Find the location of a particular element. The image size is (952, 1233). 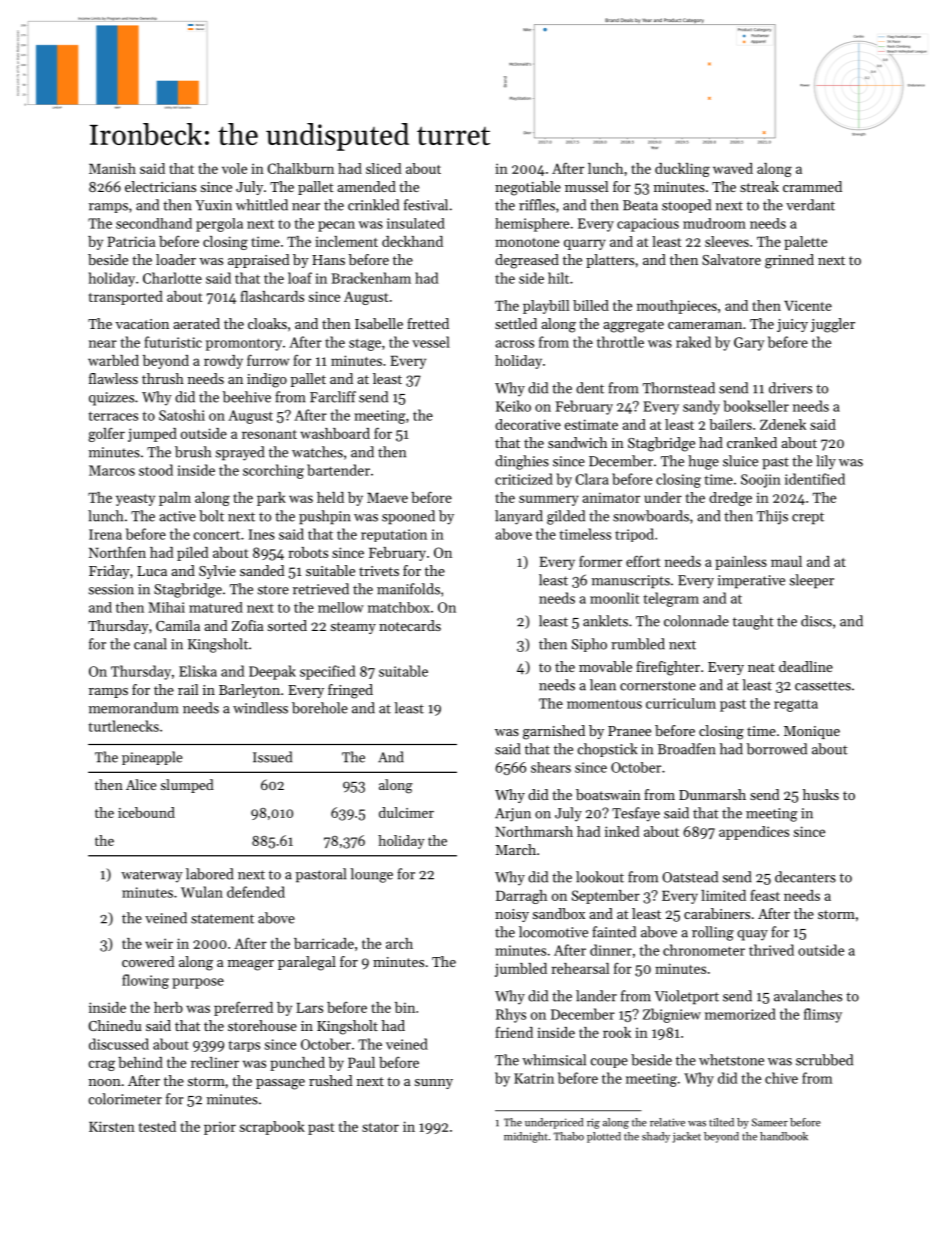

husks is located at coordinates (821, 794).
